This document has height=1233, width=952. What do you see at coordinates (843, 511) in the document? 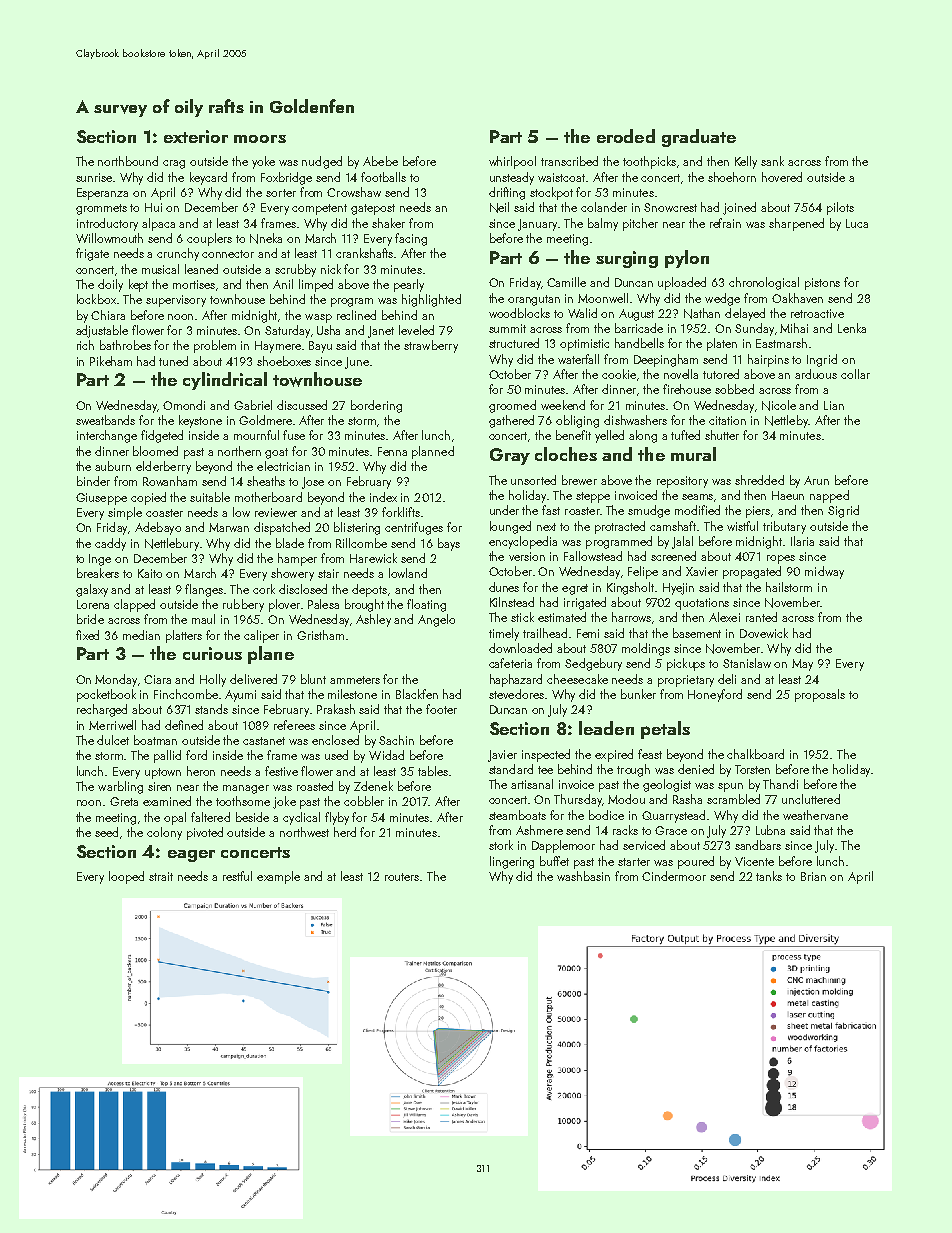
I see `Sigrid` at bounding box center [843, 511].
